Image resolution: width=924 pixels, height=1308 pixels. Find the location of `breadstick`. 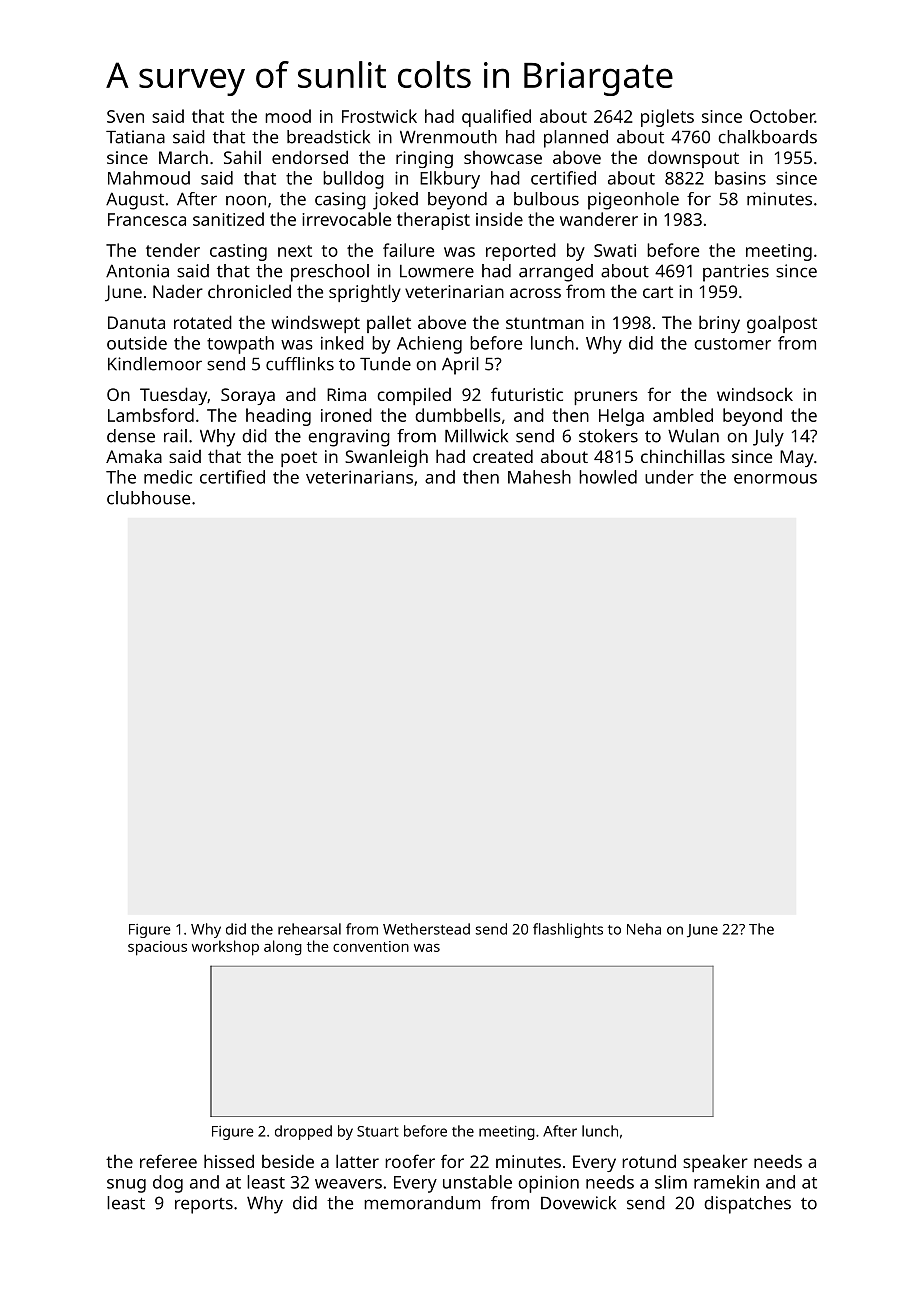

breadstick is located at coordinates (328, 137).
